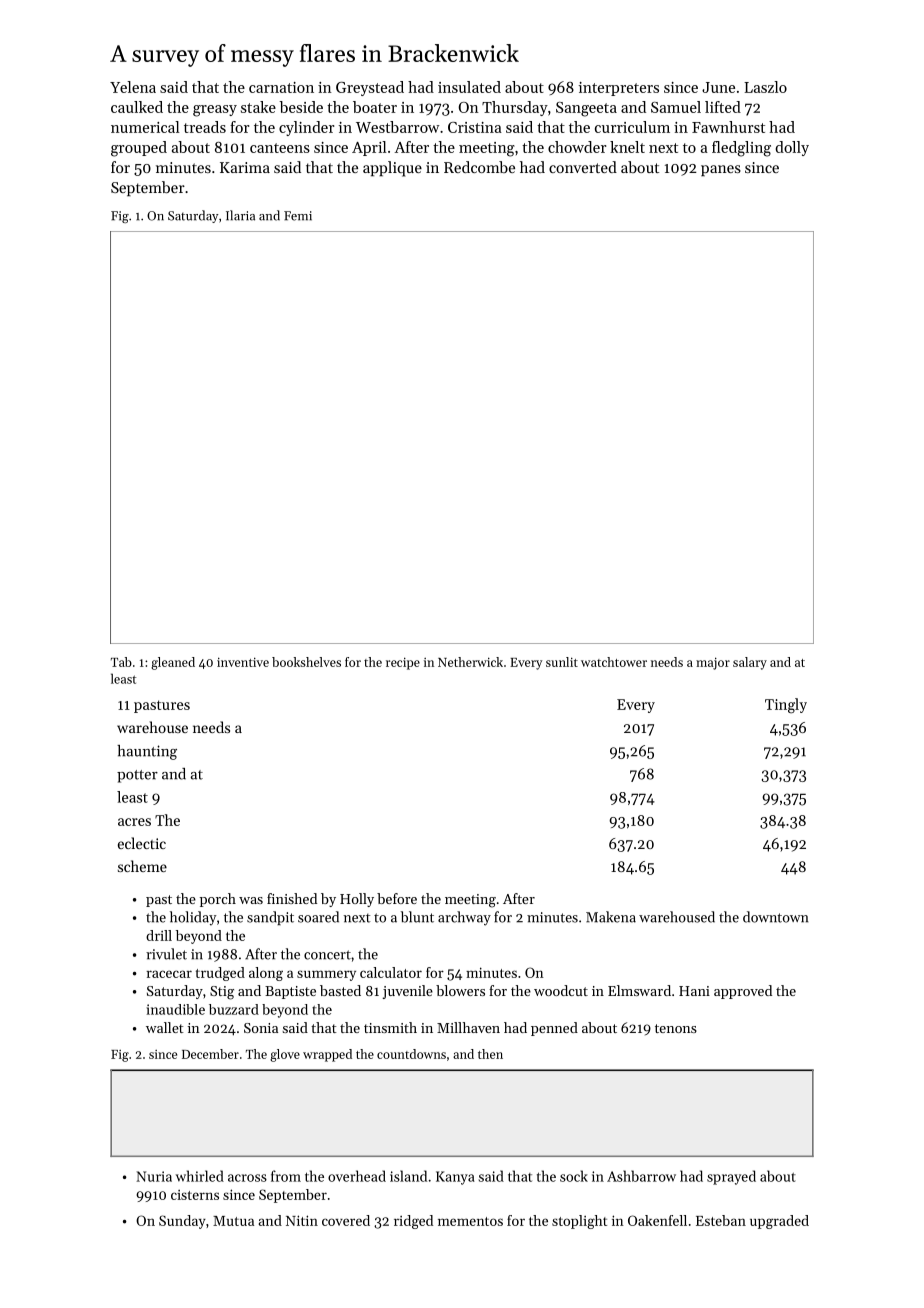  I want to click on Greystead, so click(370, 88).
